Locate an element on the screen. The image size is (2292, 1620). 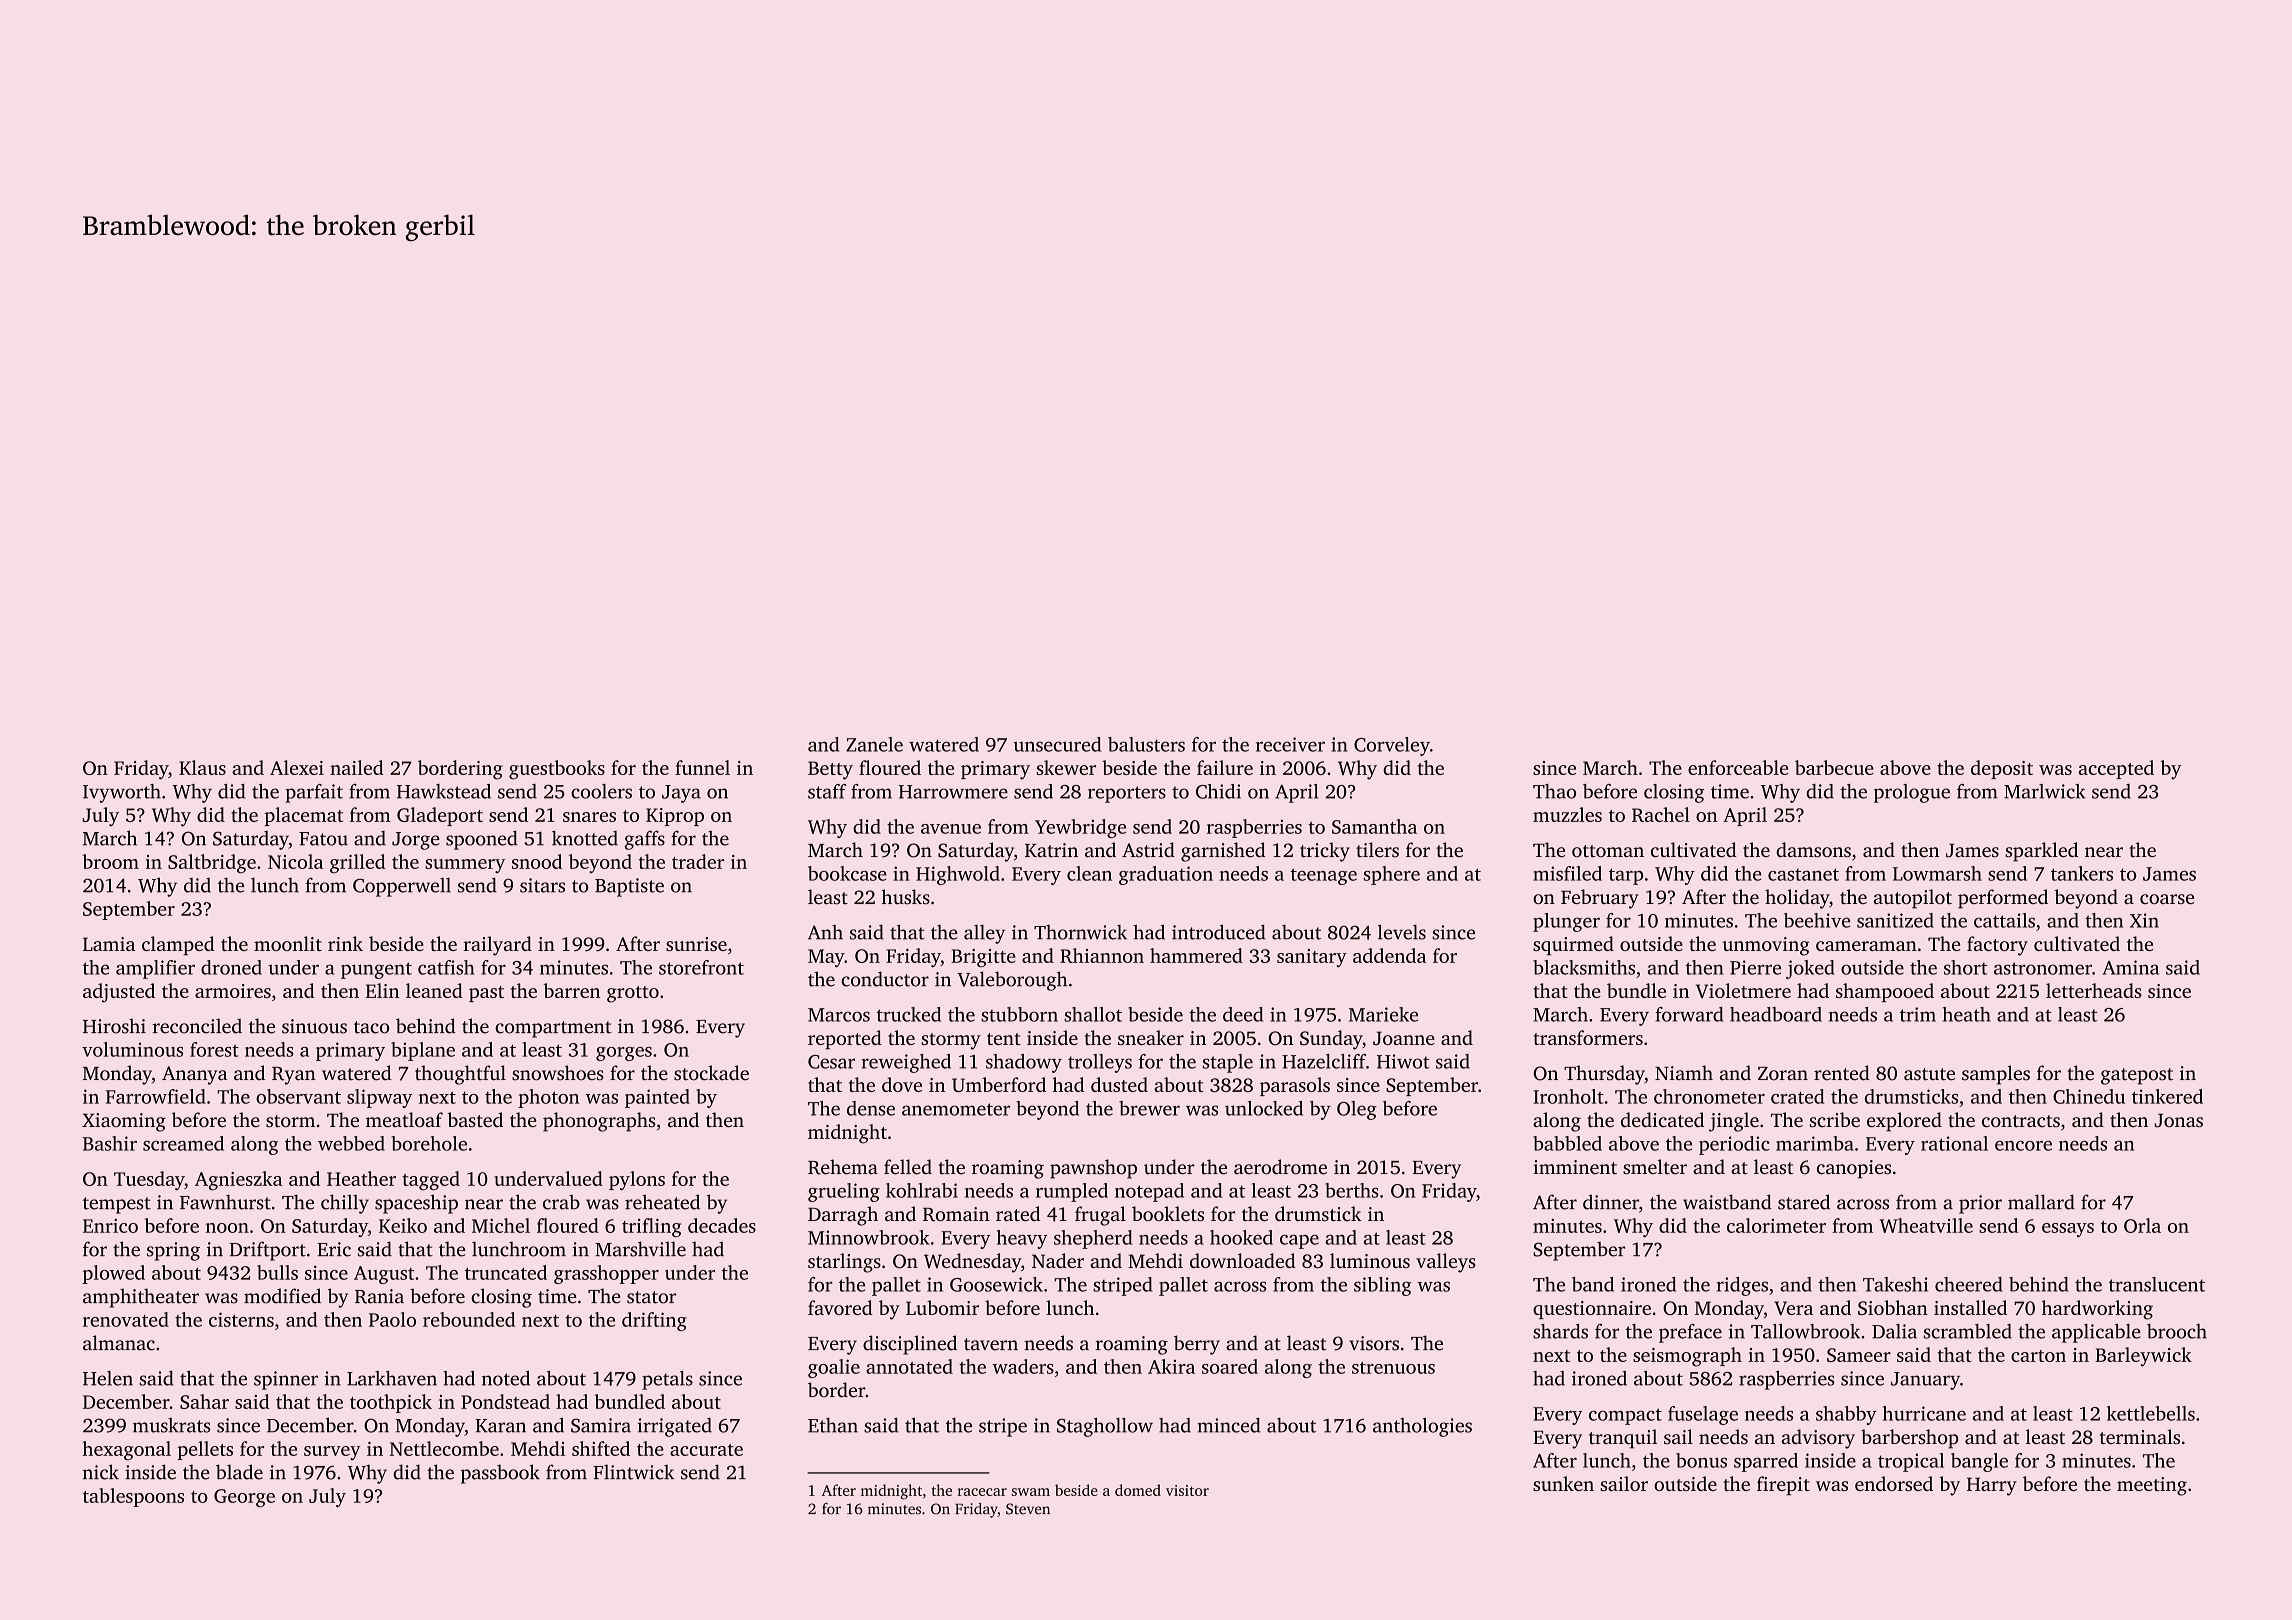
downloaded is located at coordinates (1243, 1260).
